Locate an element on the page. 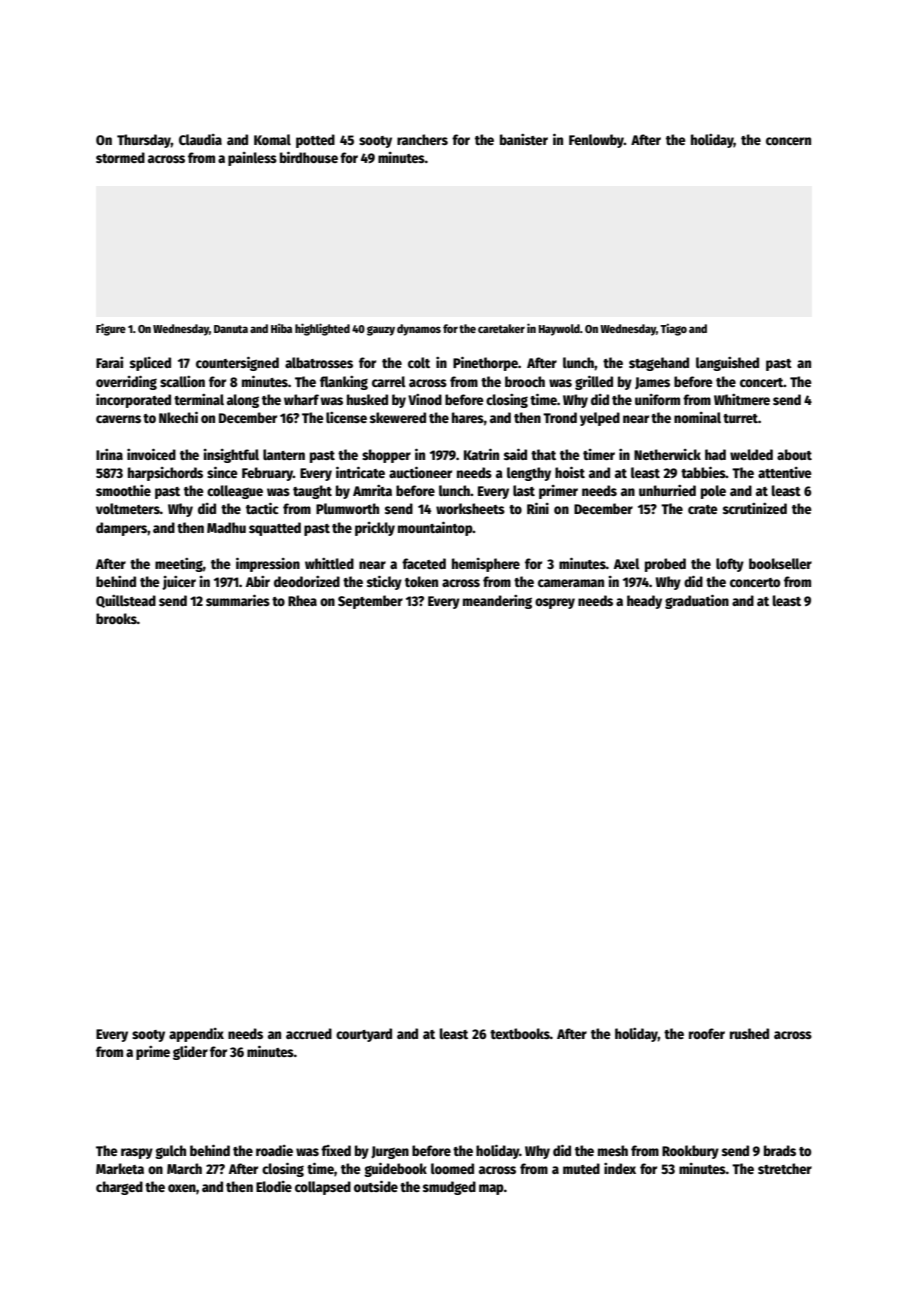 Image resolution: width=908 pixels, height=1316 pixels. brooks is located at coordinates (116, 618).
